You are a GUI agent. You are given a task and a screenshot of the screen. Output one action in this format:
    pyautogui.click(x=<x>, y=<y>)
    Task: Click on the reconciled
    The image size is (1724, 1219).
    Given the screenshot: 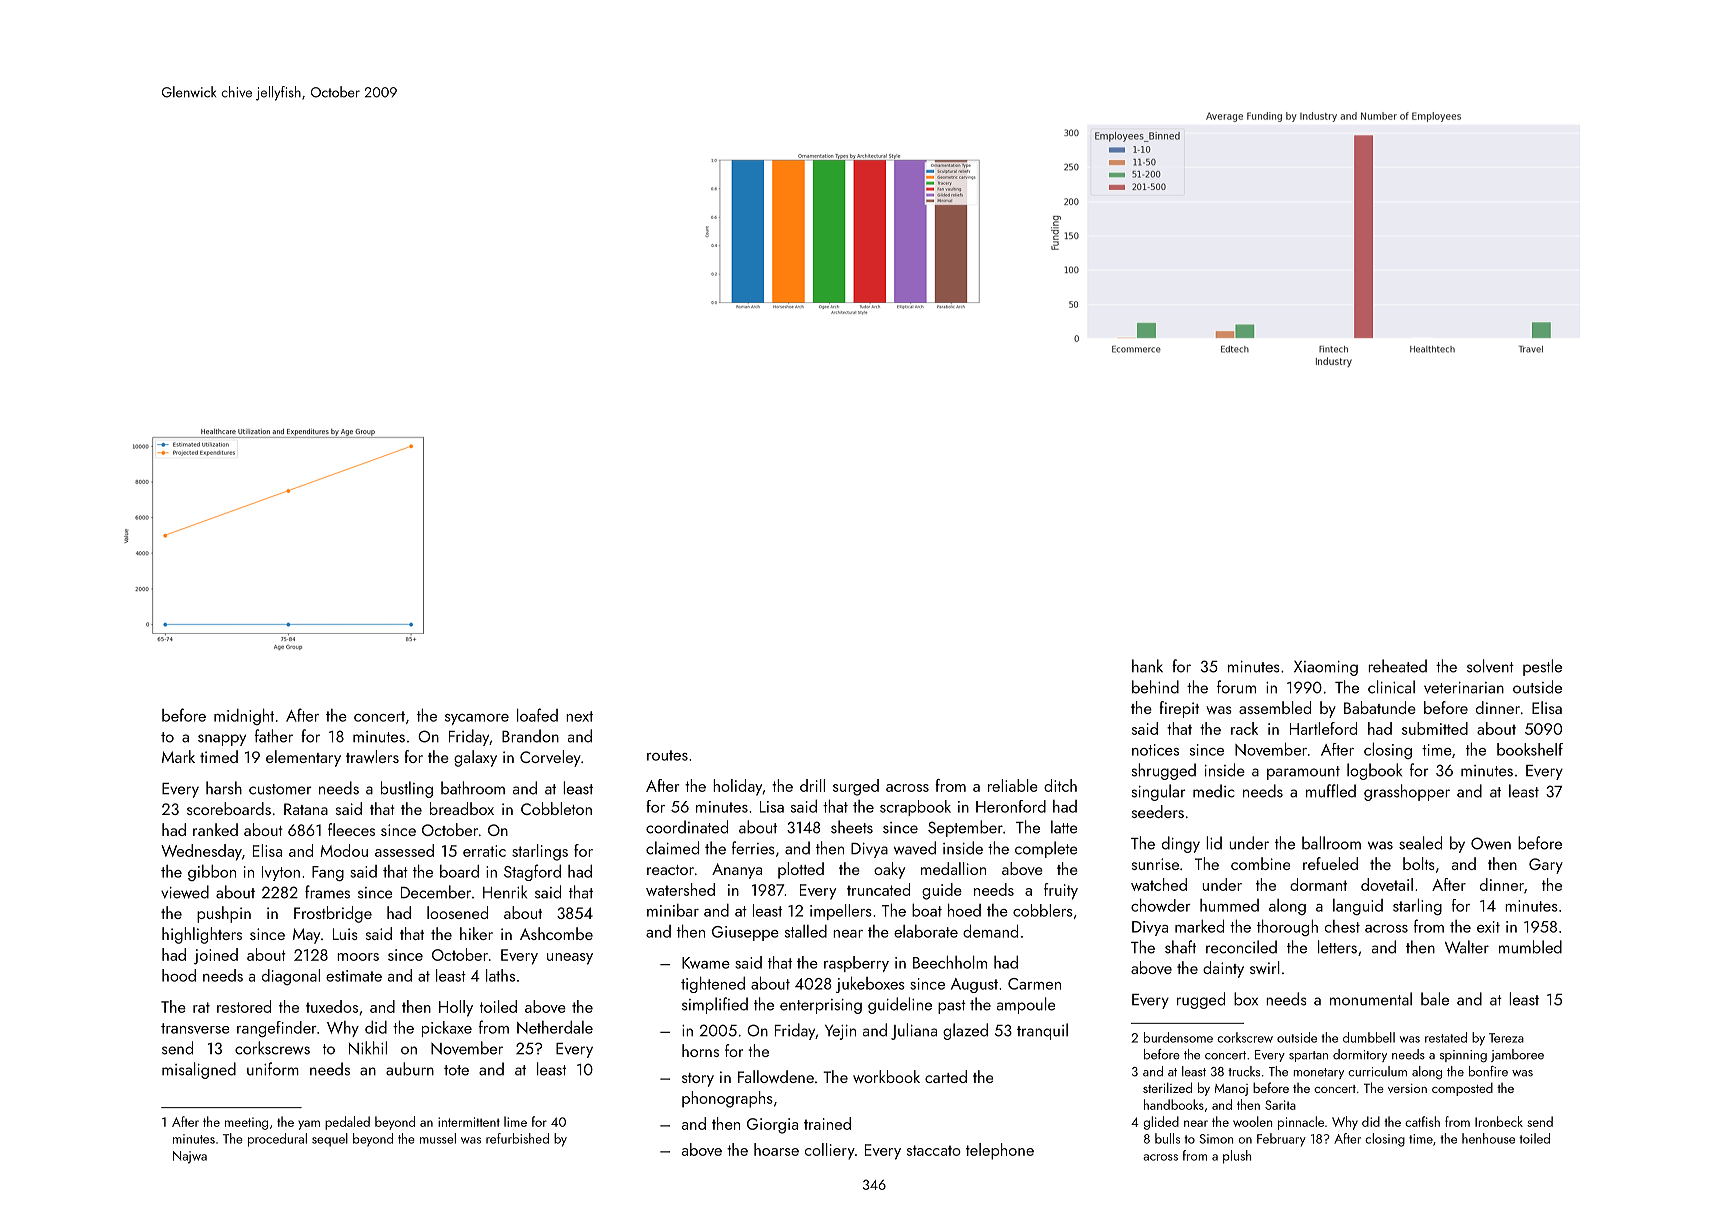 What is the action you would take?
    pyautogui.click(x=1241, y=947)
